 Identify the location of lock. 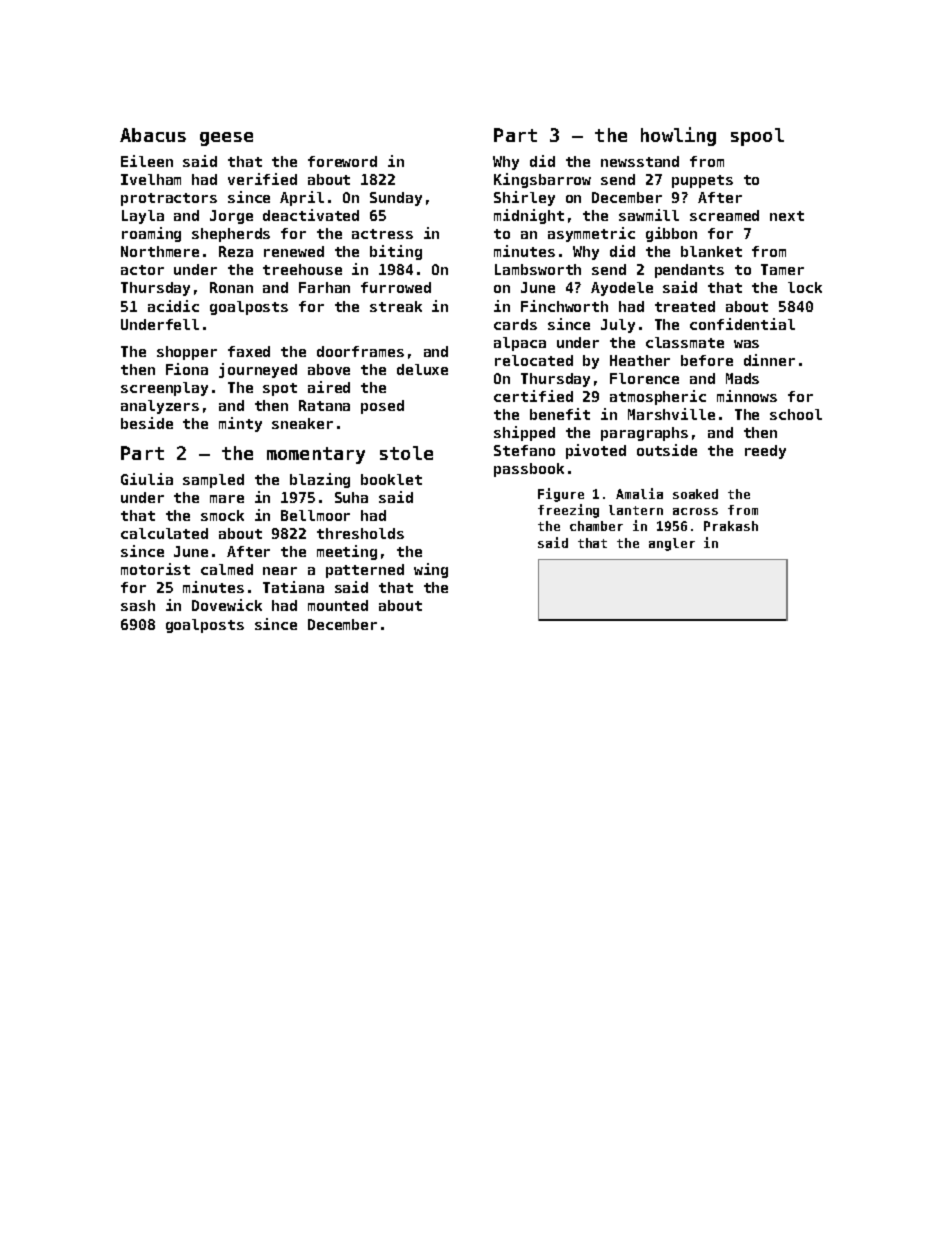
(805, 287).
